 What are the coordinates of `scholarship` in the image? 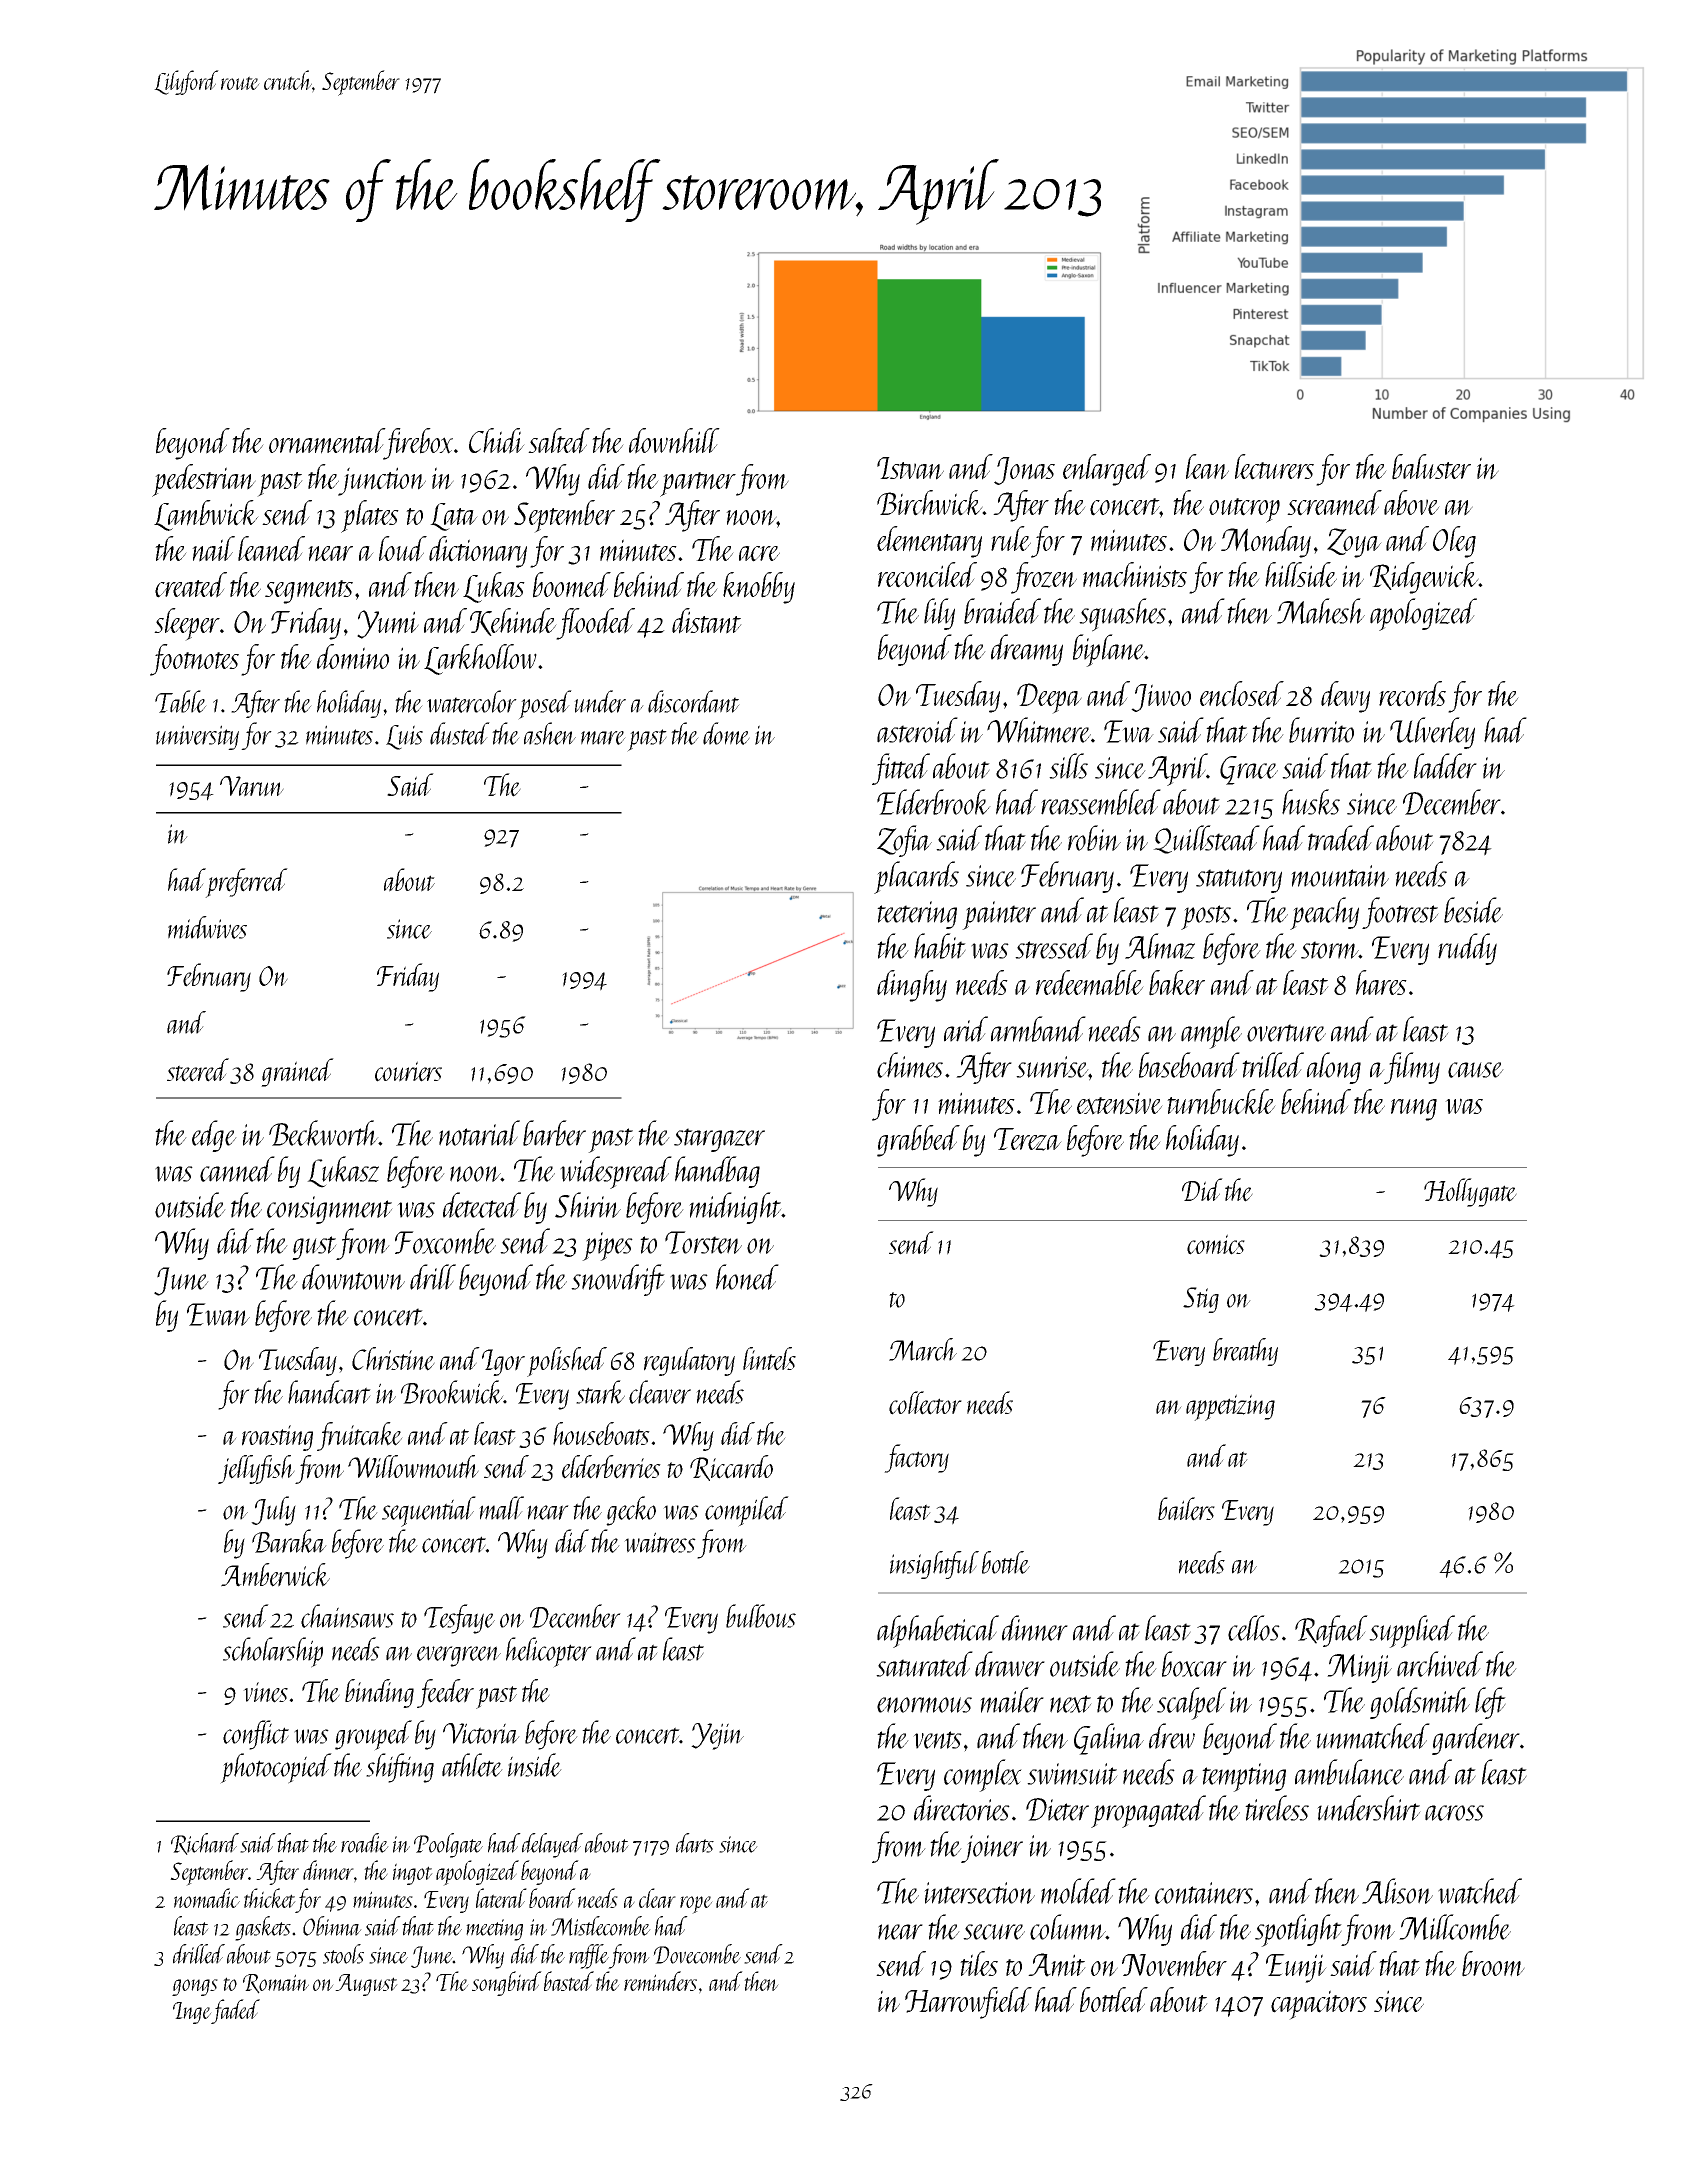 It's located at (273, 1652).
